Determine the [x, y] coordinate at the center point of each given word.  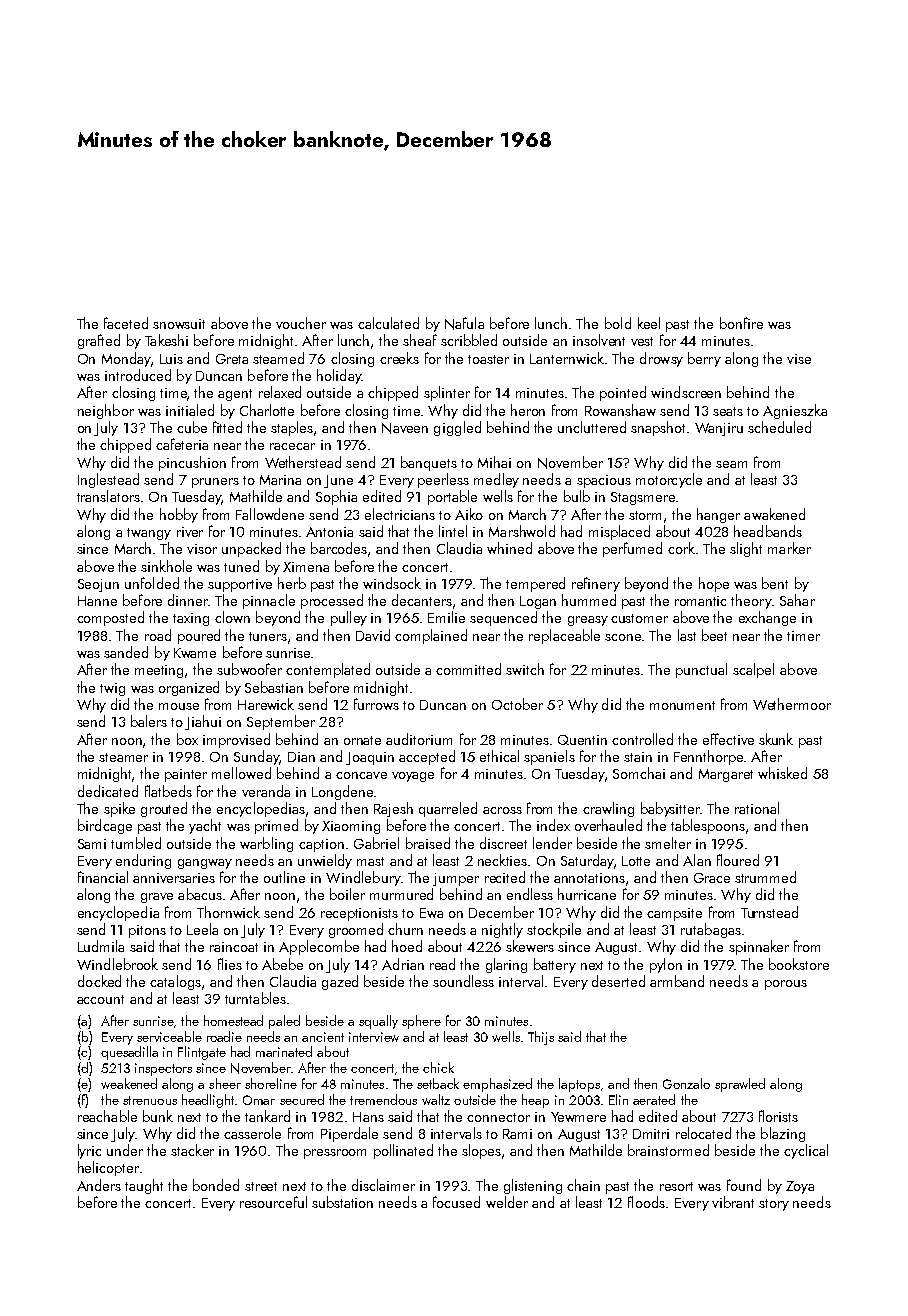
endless [530, 894]
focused [456, 1202]
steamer [123, 757]
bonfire [741, 323]
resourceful [273, 1202]
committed [468, 669]
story [774, 1205]
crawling [608, 809]
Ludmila [101, 946]
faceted [126, 323]
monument [682, 705]
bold [618, 323]
